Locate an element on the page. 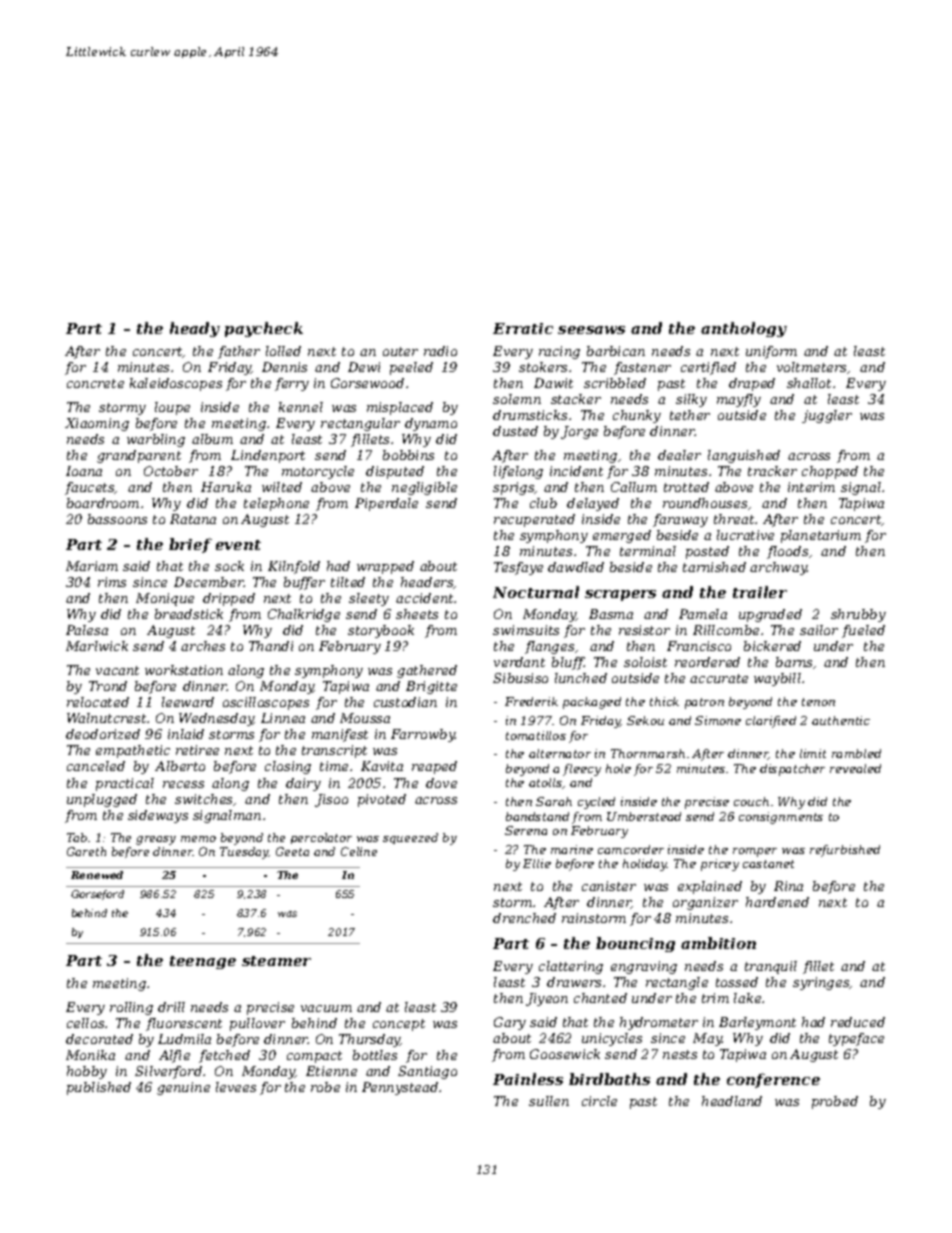 This image has width=952, height=1233. tilted is located at coordinates (348, 582).
